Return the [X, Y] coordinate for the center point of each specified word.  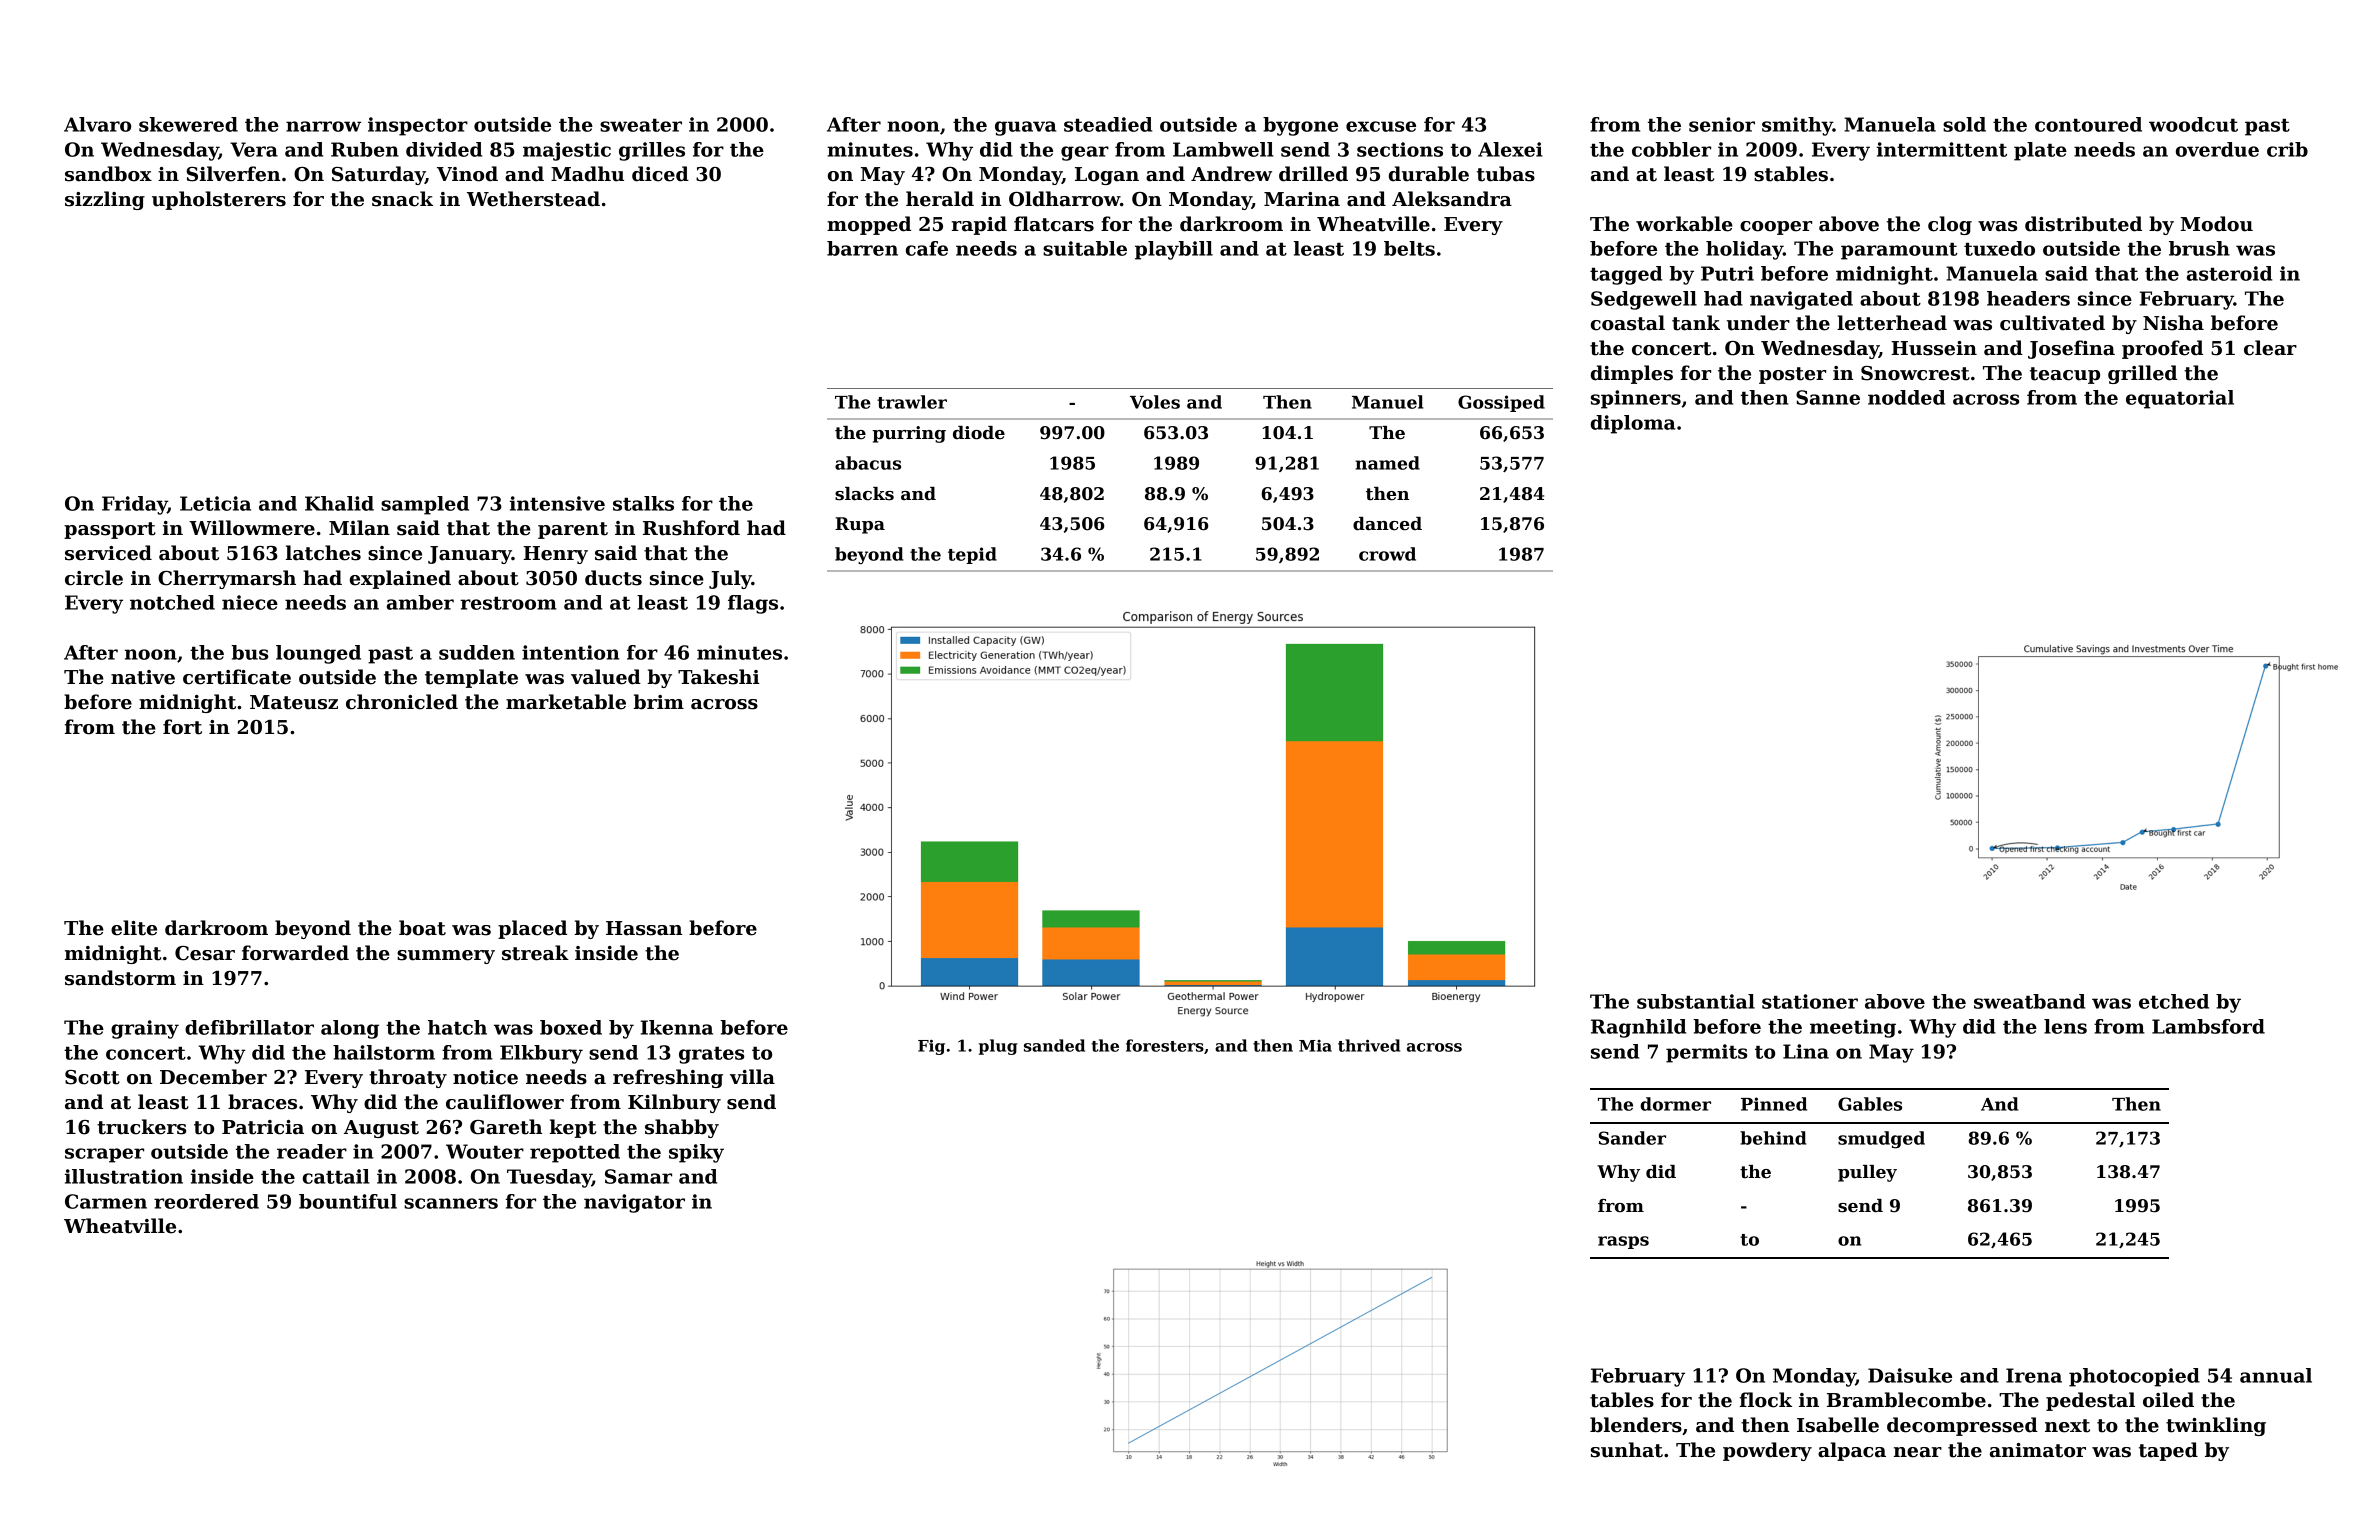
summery [446, 957]
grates [711, 1055]
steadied [1108, 124]
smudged [1881, 1140]
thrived [1369, 1045]
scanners [451, 1203]
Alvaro [97, 124]
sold [1964, 124]
